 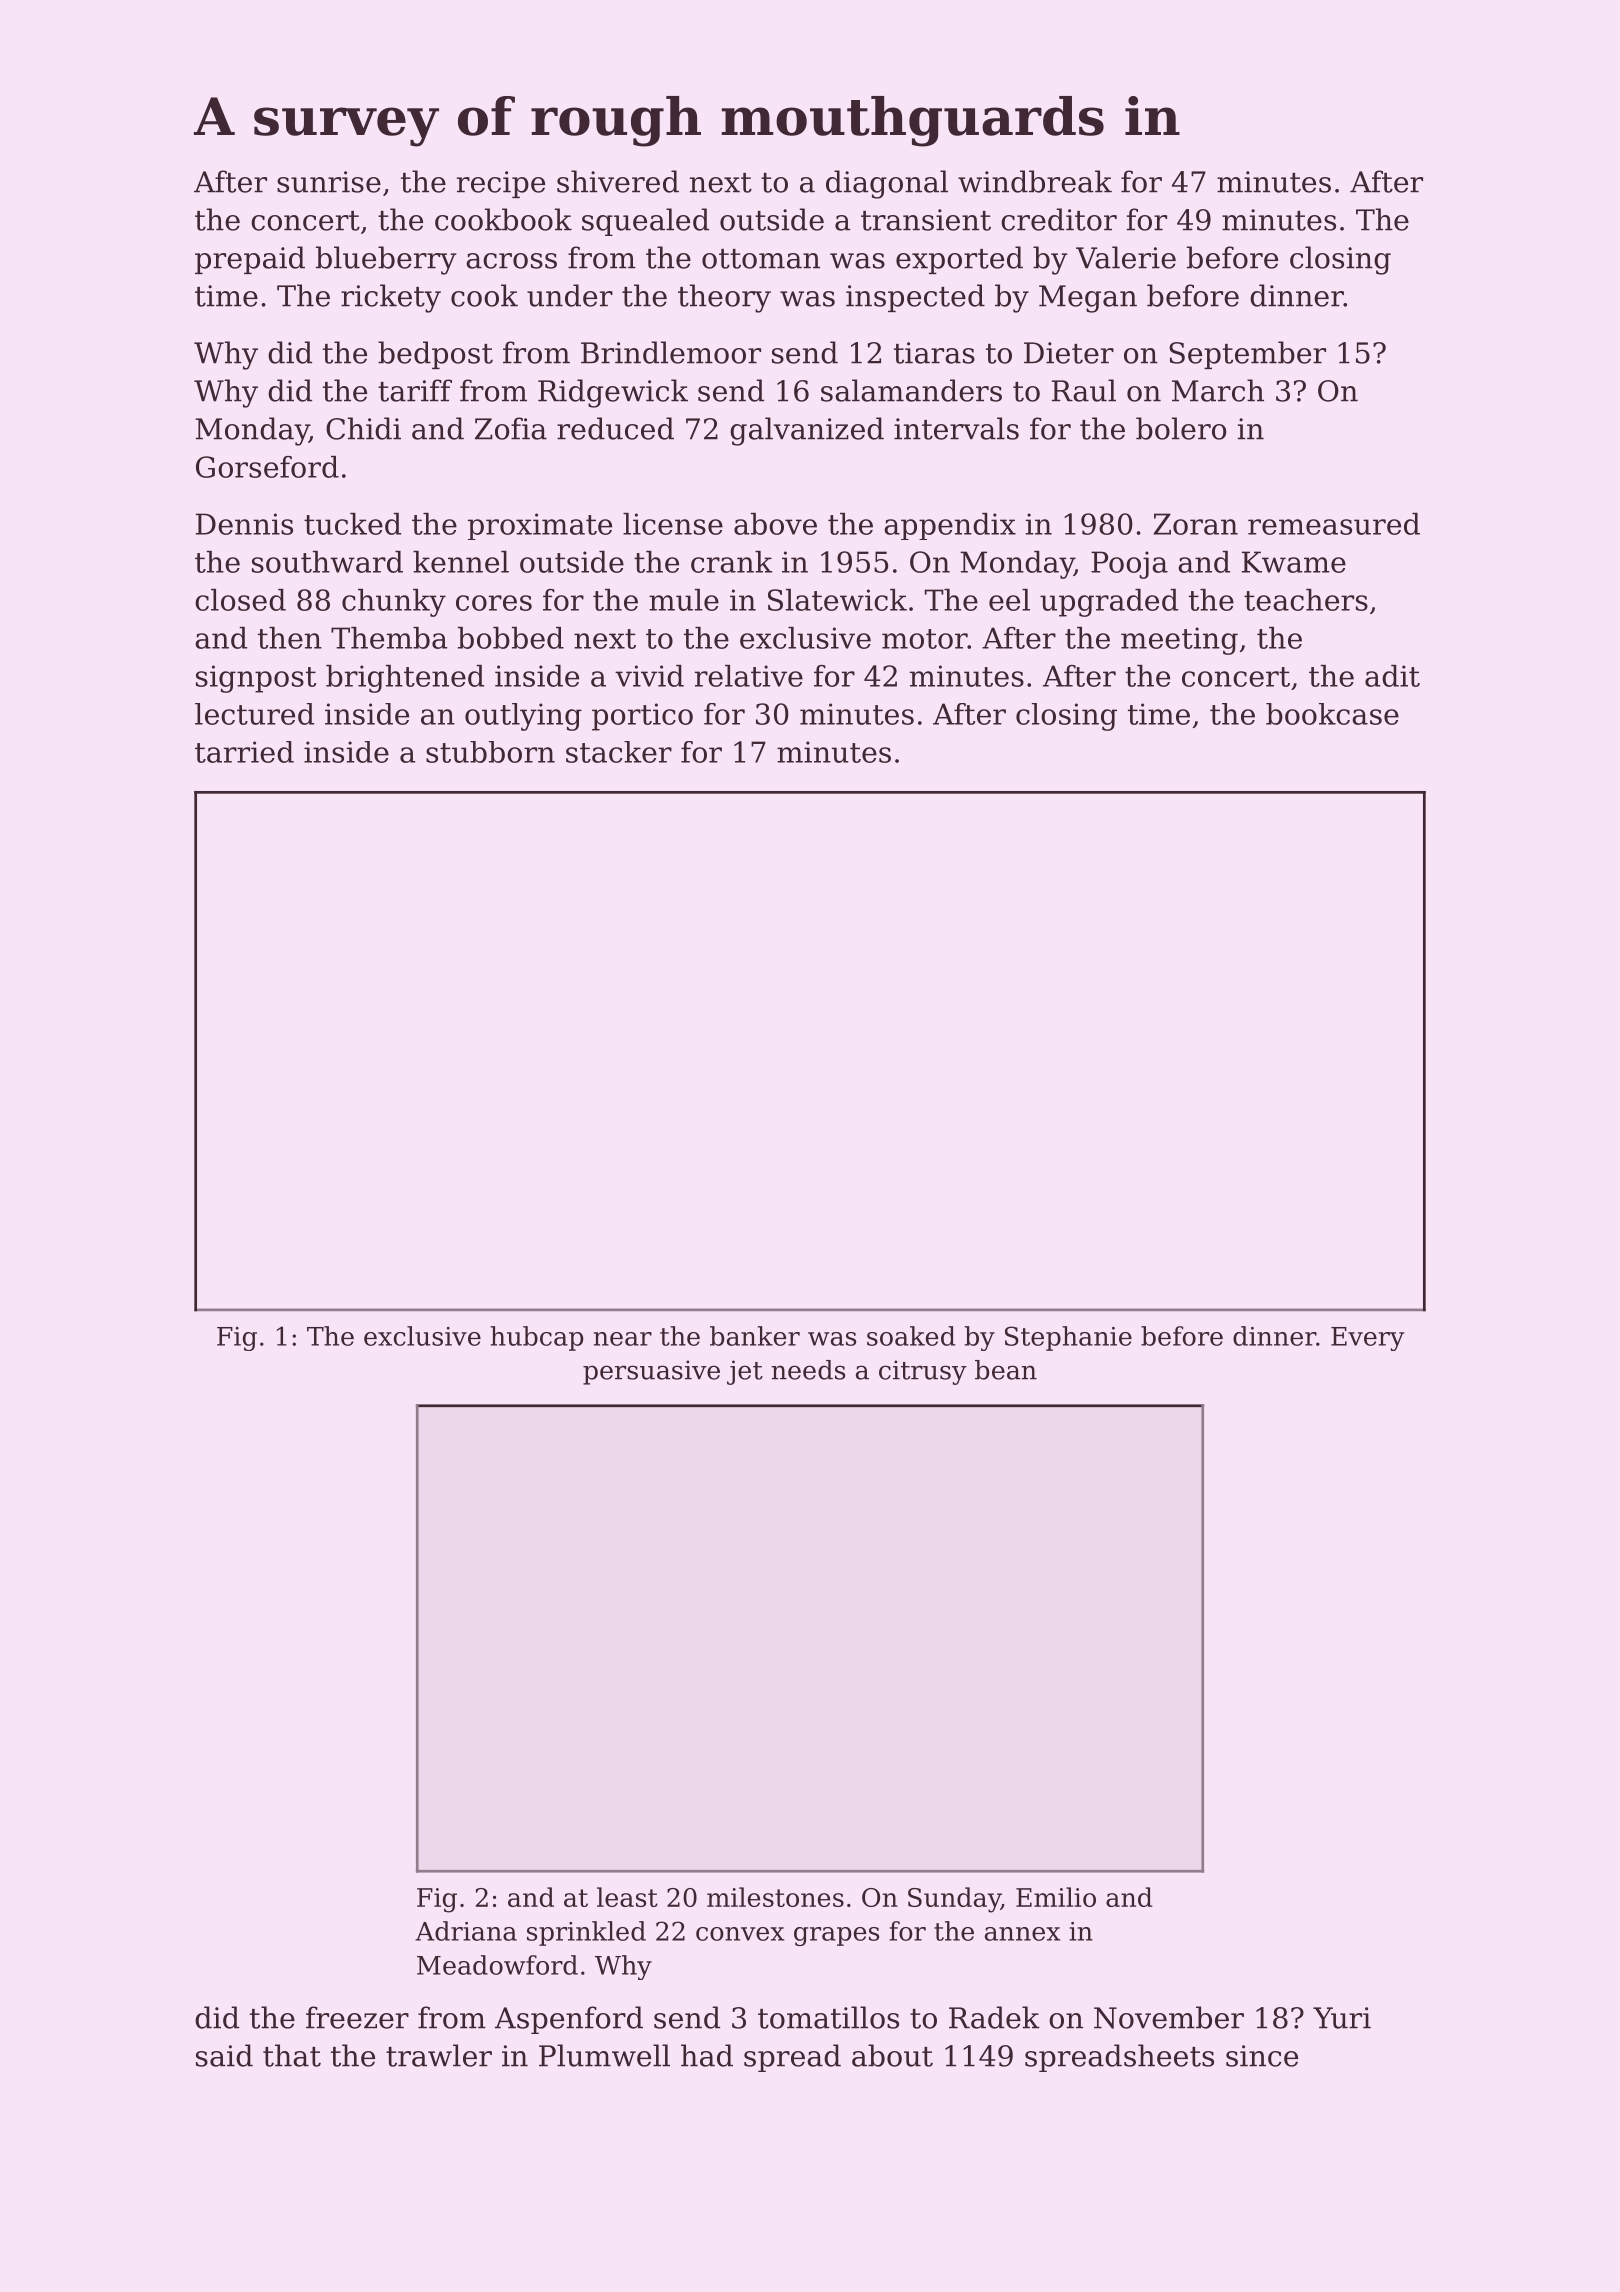 I want to click on bookcase, so click(x=1332, y=714).
